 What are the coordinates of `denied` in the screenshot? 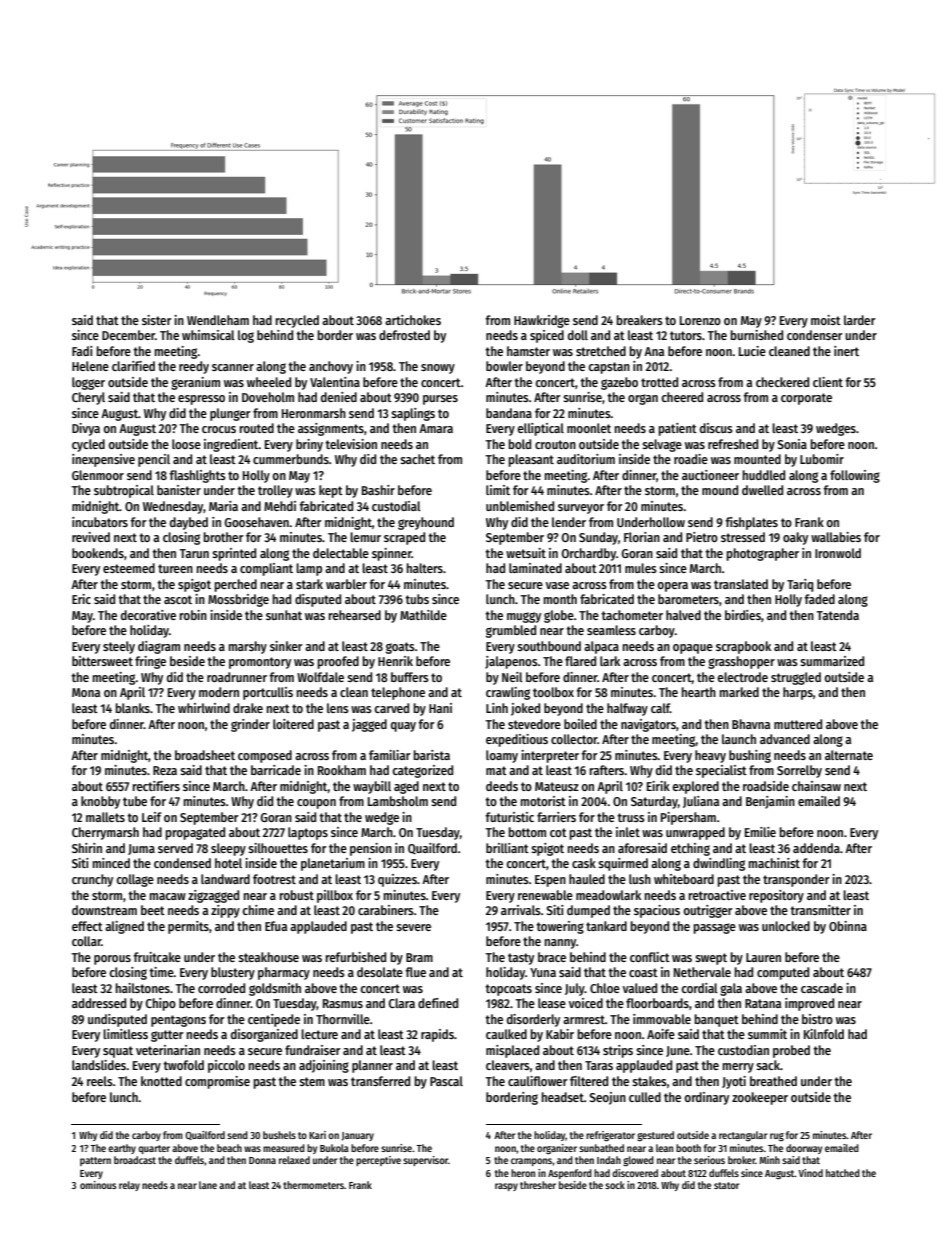 It's located at (339, 397).
